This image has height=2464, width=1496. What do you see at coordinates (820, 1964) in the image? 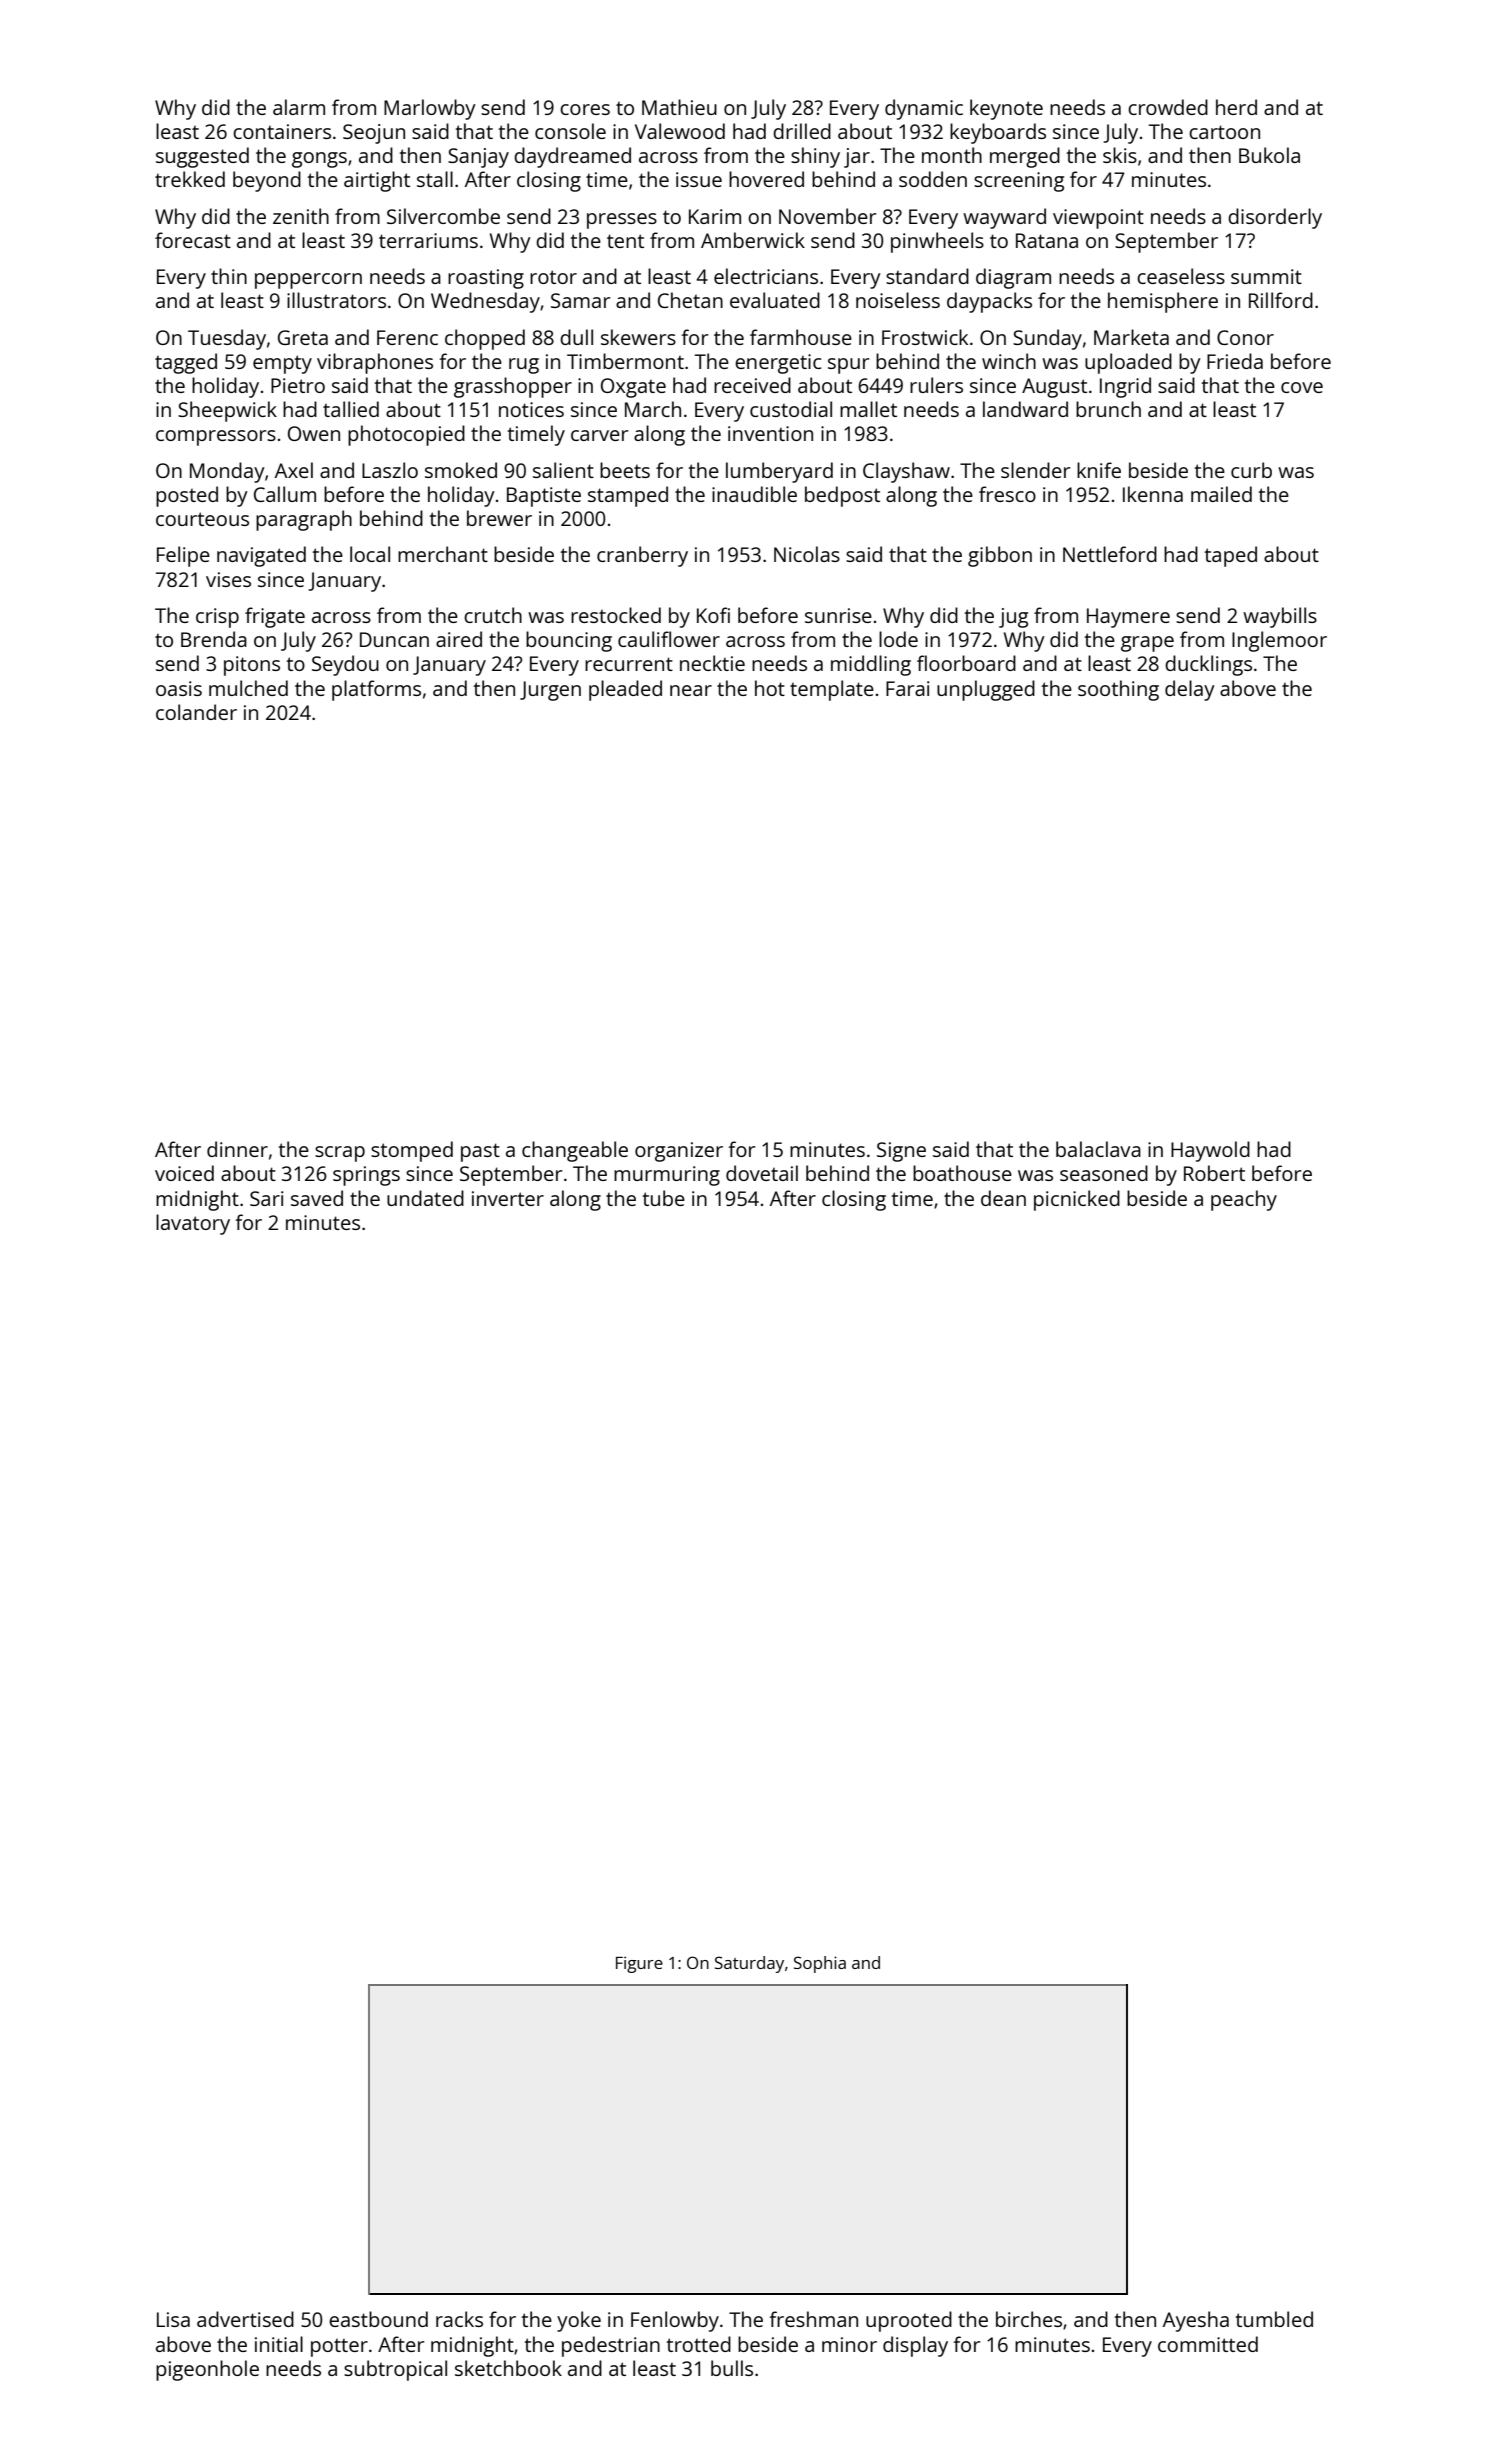
I see `Sophia` at bounding box center [820, 1964].
